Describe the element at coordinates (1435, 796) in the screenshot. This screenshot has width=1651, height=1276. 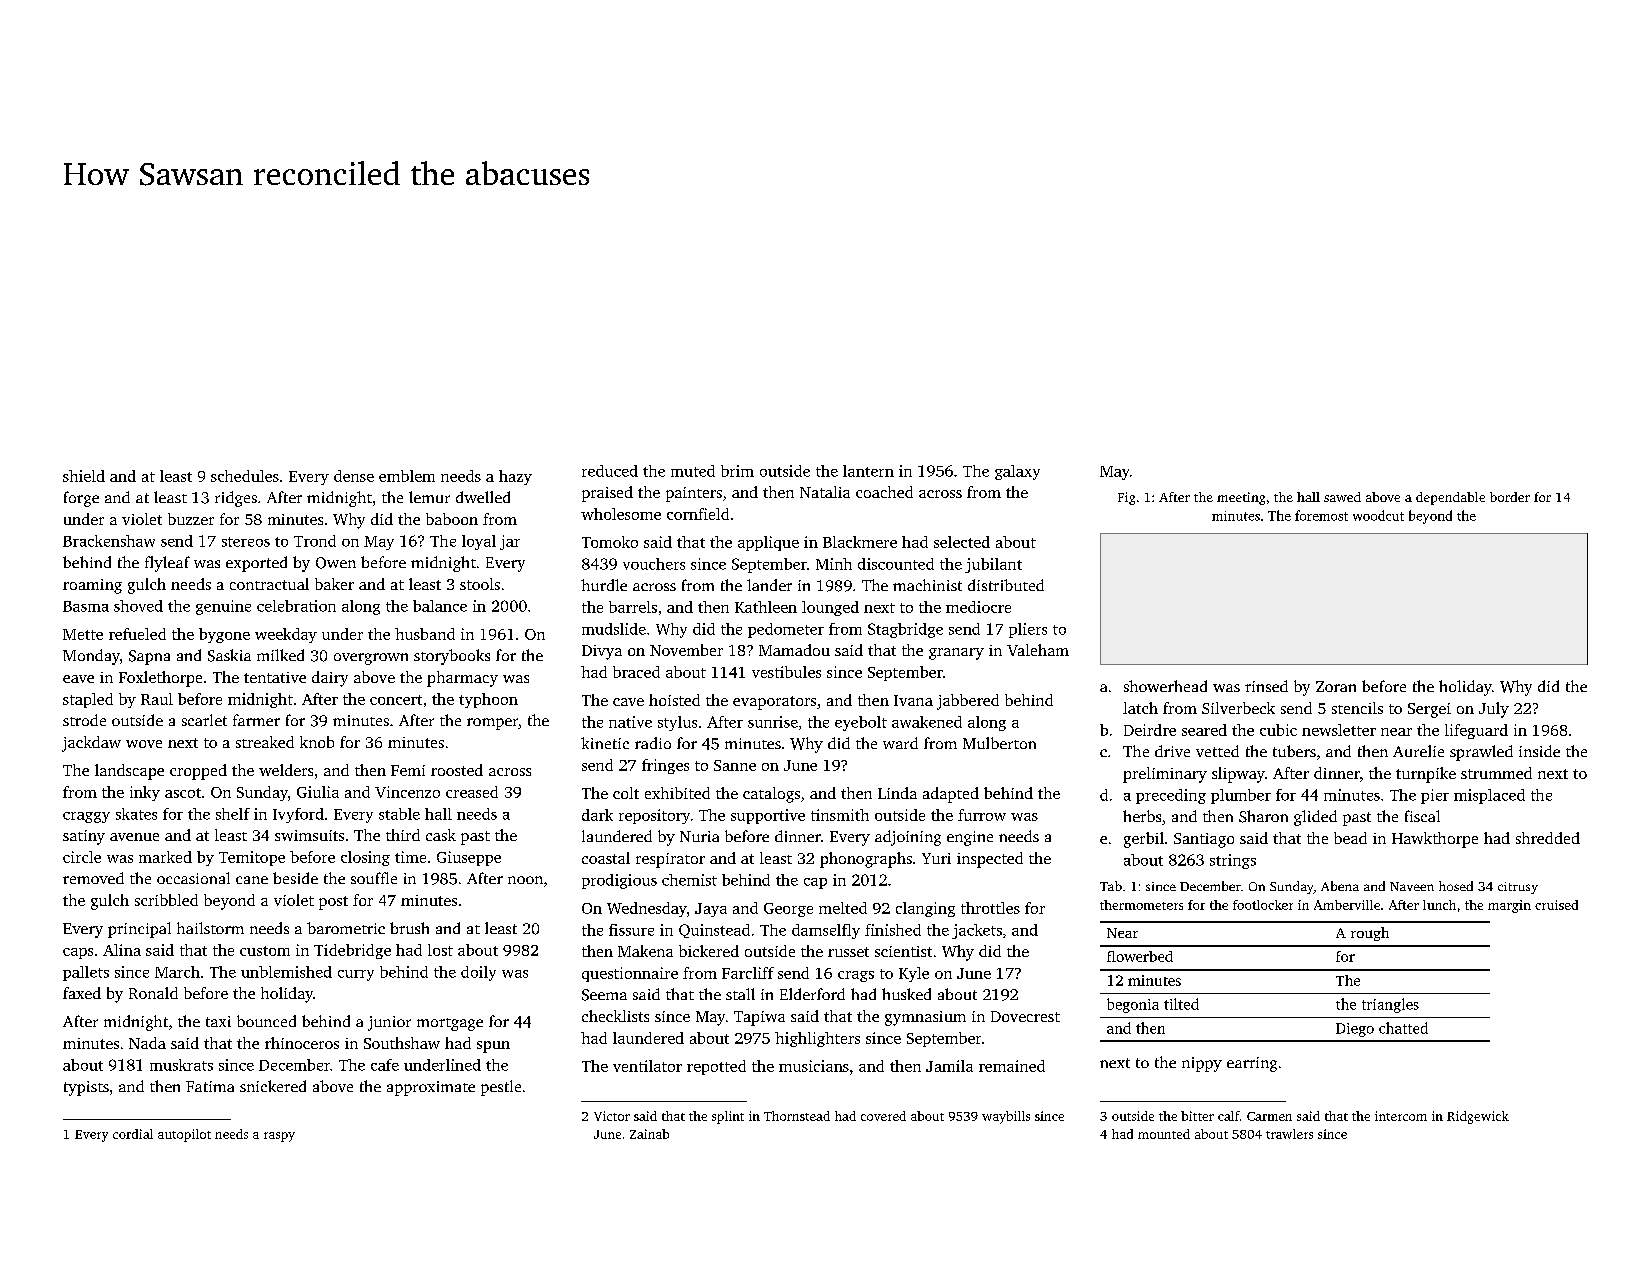
I see `pier` at that location.
